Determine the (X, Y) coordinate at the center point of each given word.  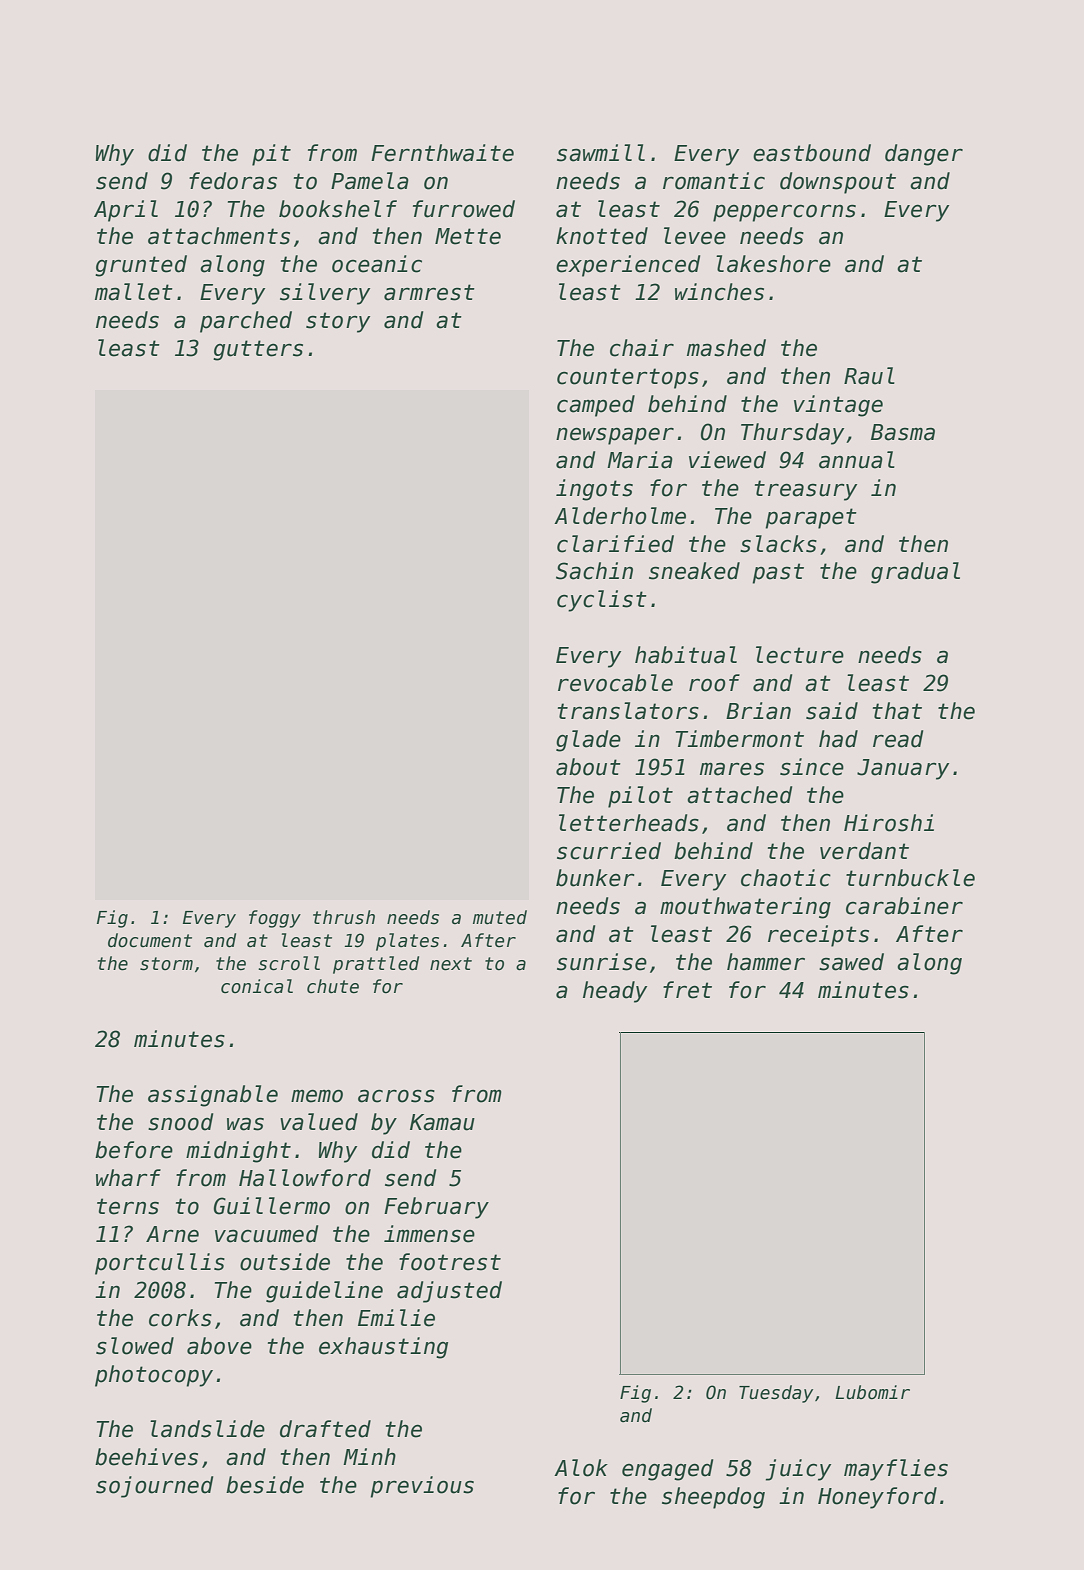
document (150, 940)
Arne (172, 1234)
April (126, 211)
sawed (851, 962)
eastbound (812, 153)
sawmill (601, 153)
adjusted (449, 1292)
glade (588, 741)
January (903, 769)
